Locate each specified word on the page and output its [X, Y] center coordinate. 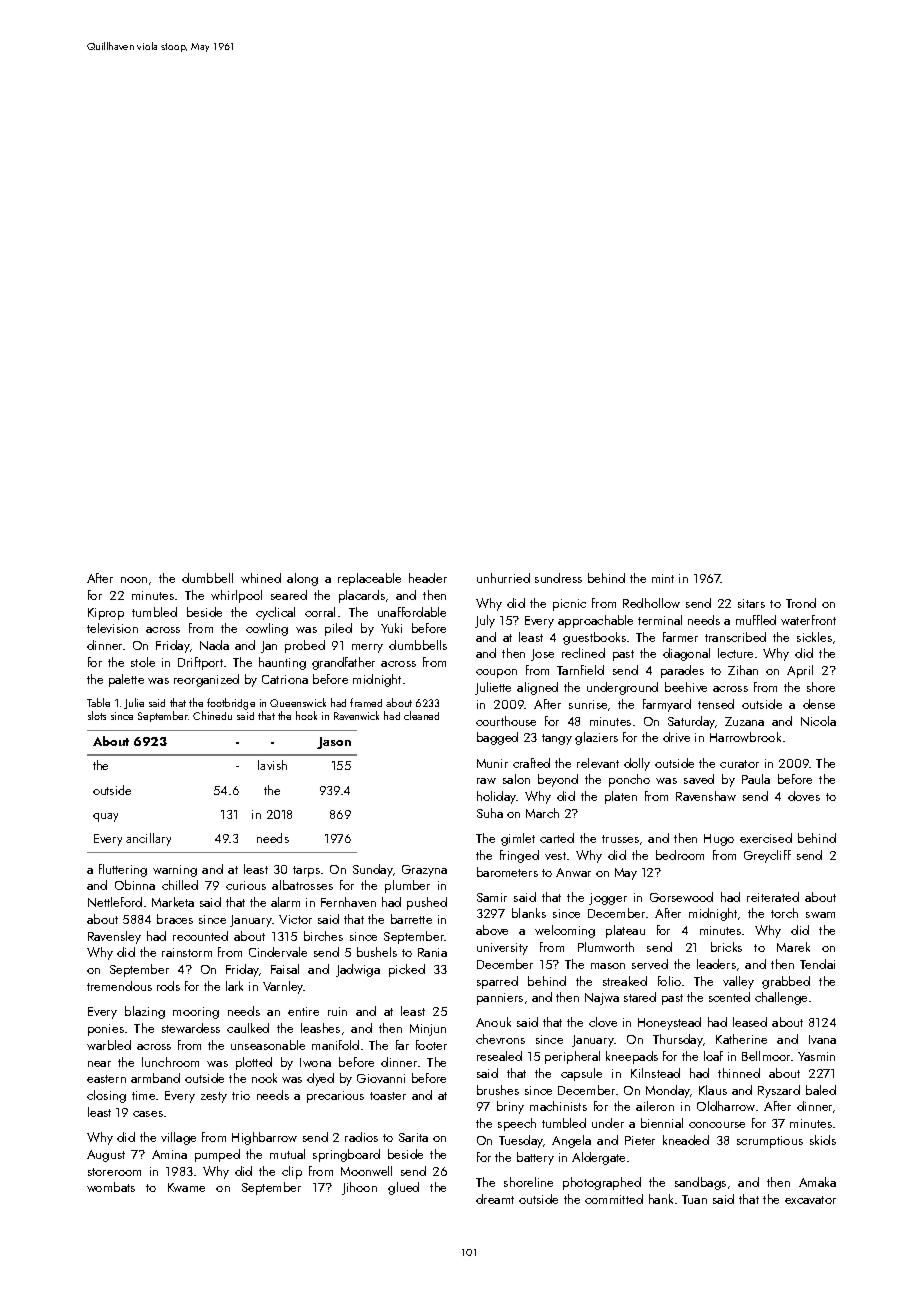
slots [97, 715]
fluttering [123, 870]
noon [134, 580]
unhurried [503, 578]
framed [366, 702]
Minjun [428, 1030]
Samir [492, 897]
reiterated [773, 897]
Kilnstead [655, 1073]
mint [663, 578]
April [800, 671]
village [178, 1138]
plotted [254, 1063]
